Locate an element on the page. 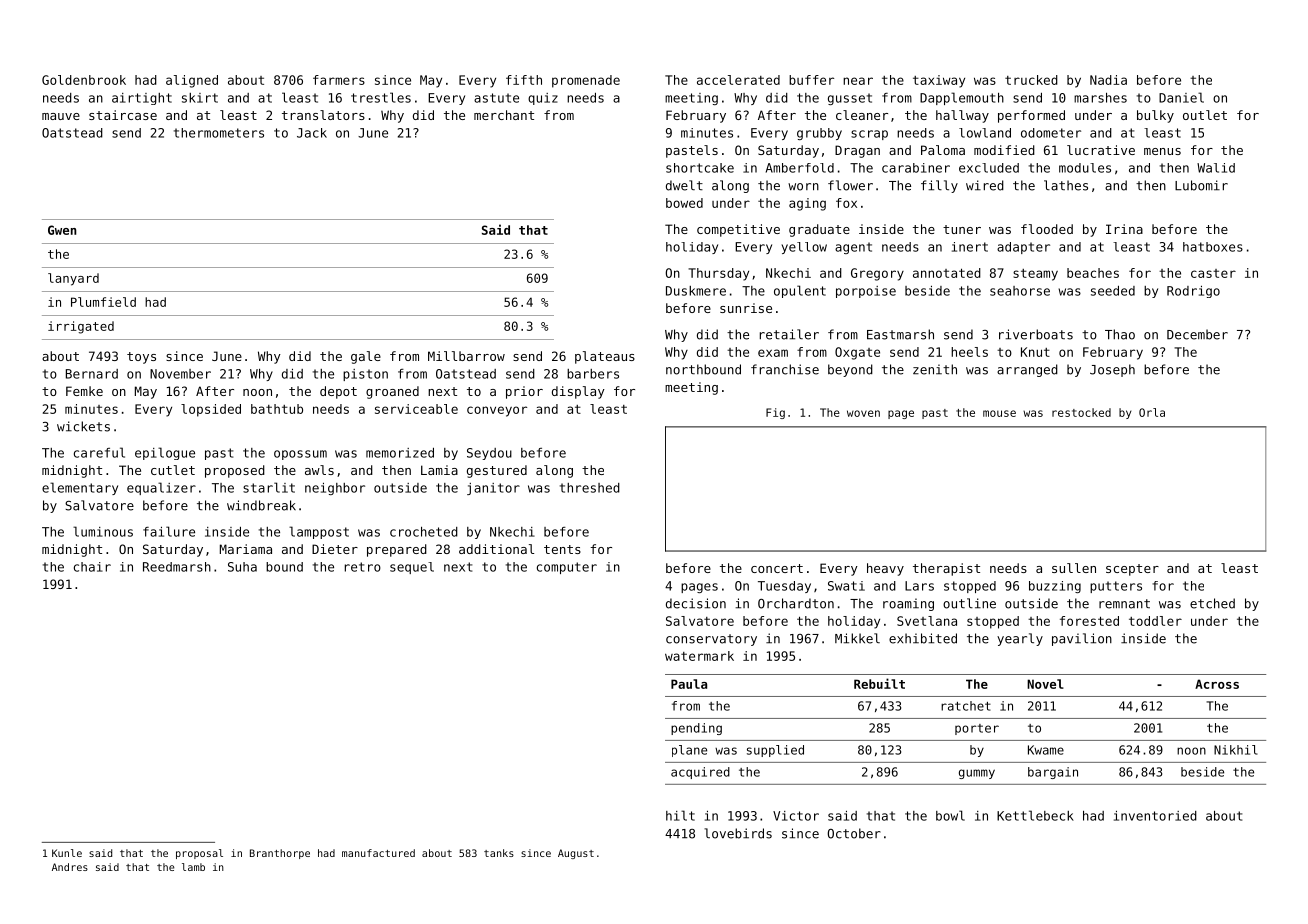  tanks is located at coordinates (499, 853).
